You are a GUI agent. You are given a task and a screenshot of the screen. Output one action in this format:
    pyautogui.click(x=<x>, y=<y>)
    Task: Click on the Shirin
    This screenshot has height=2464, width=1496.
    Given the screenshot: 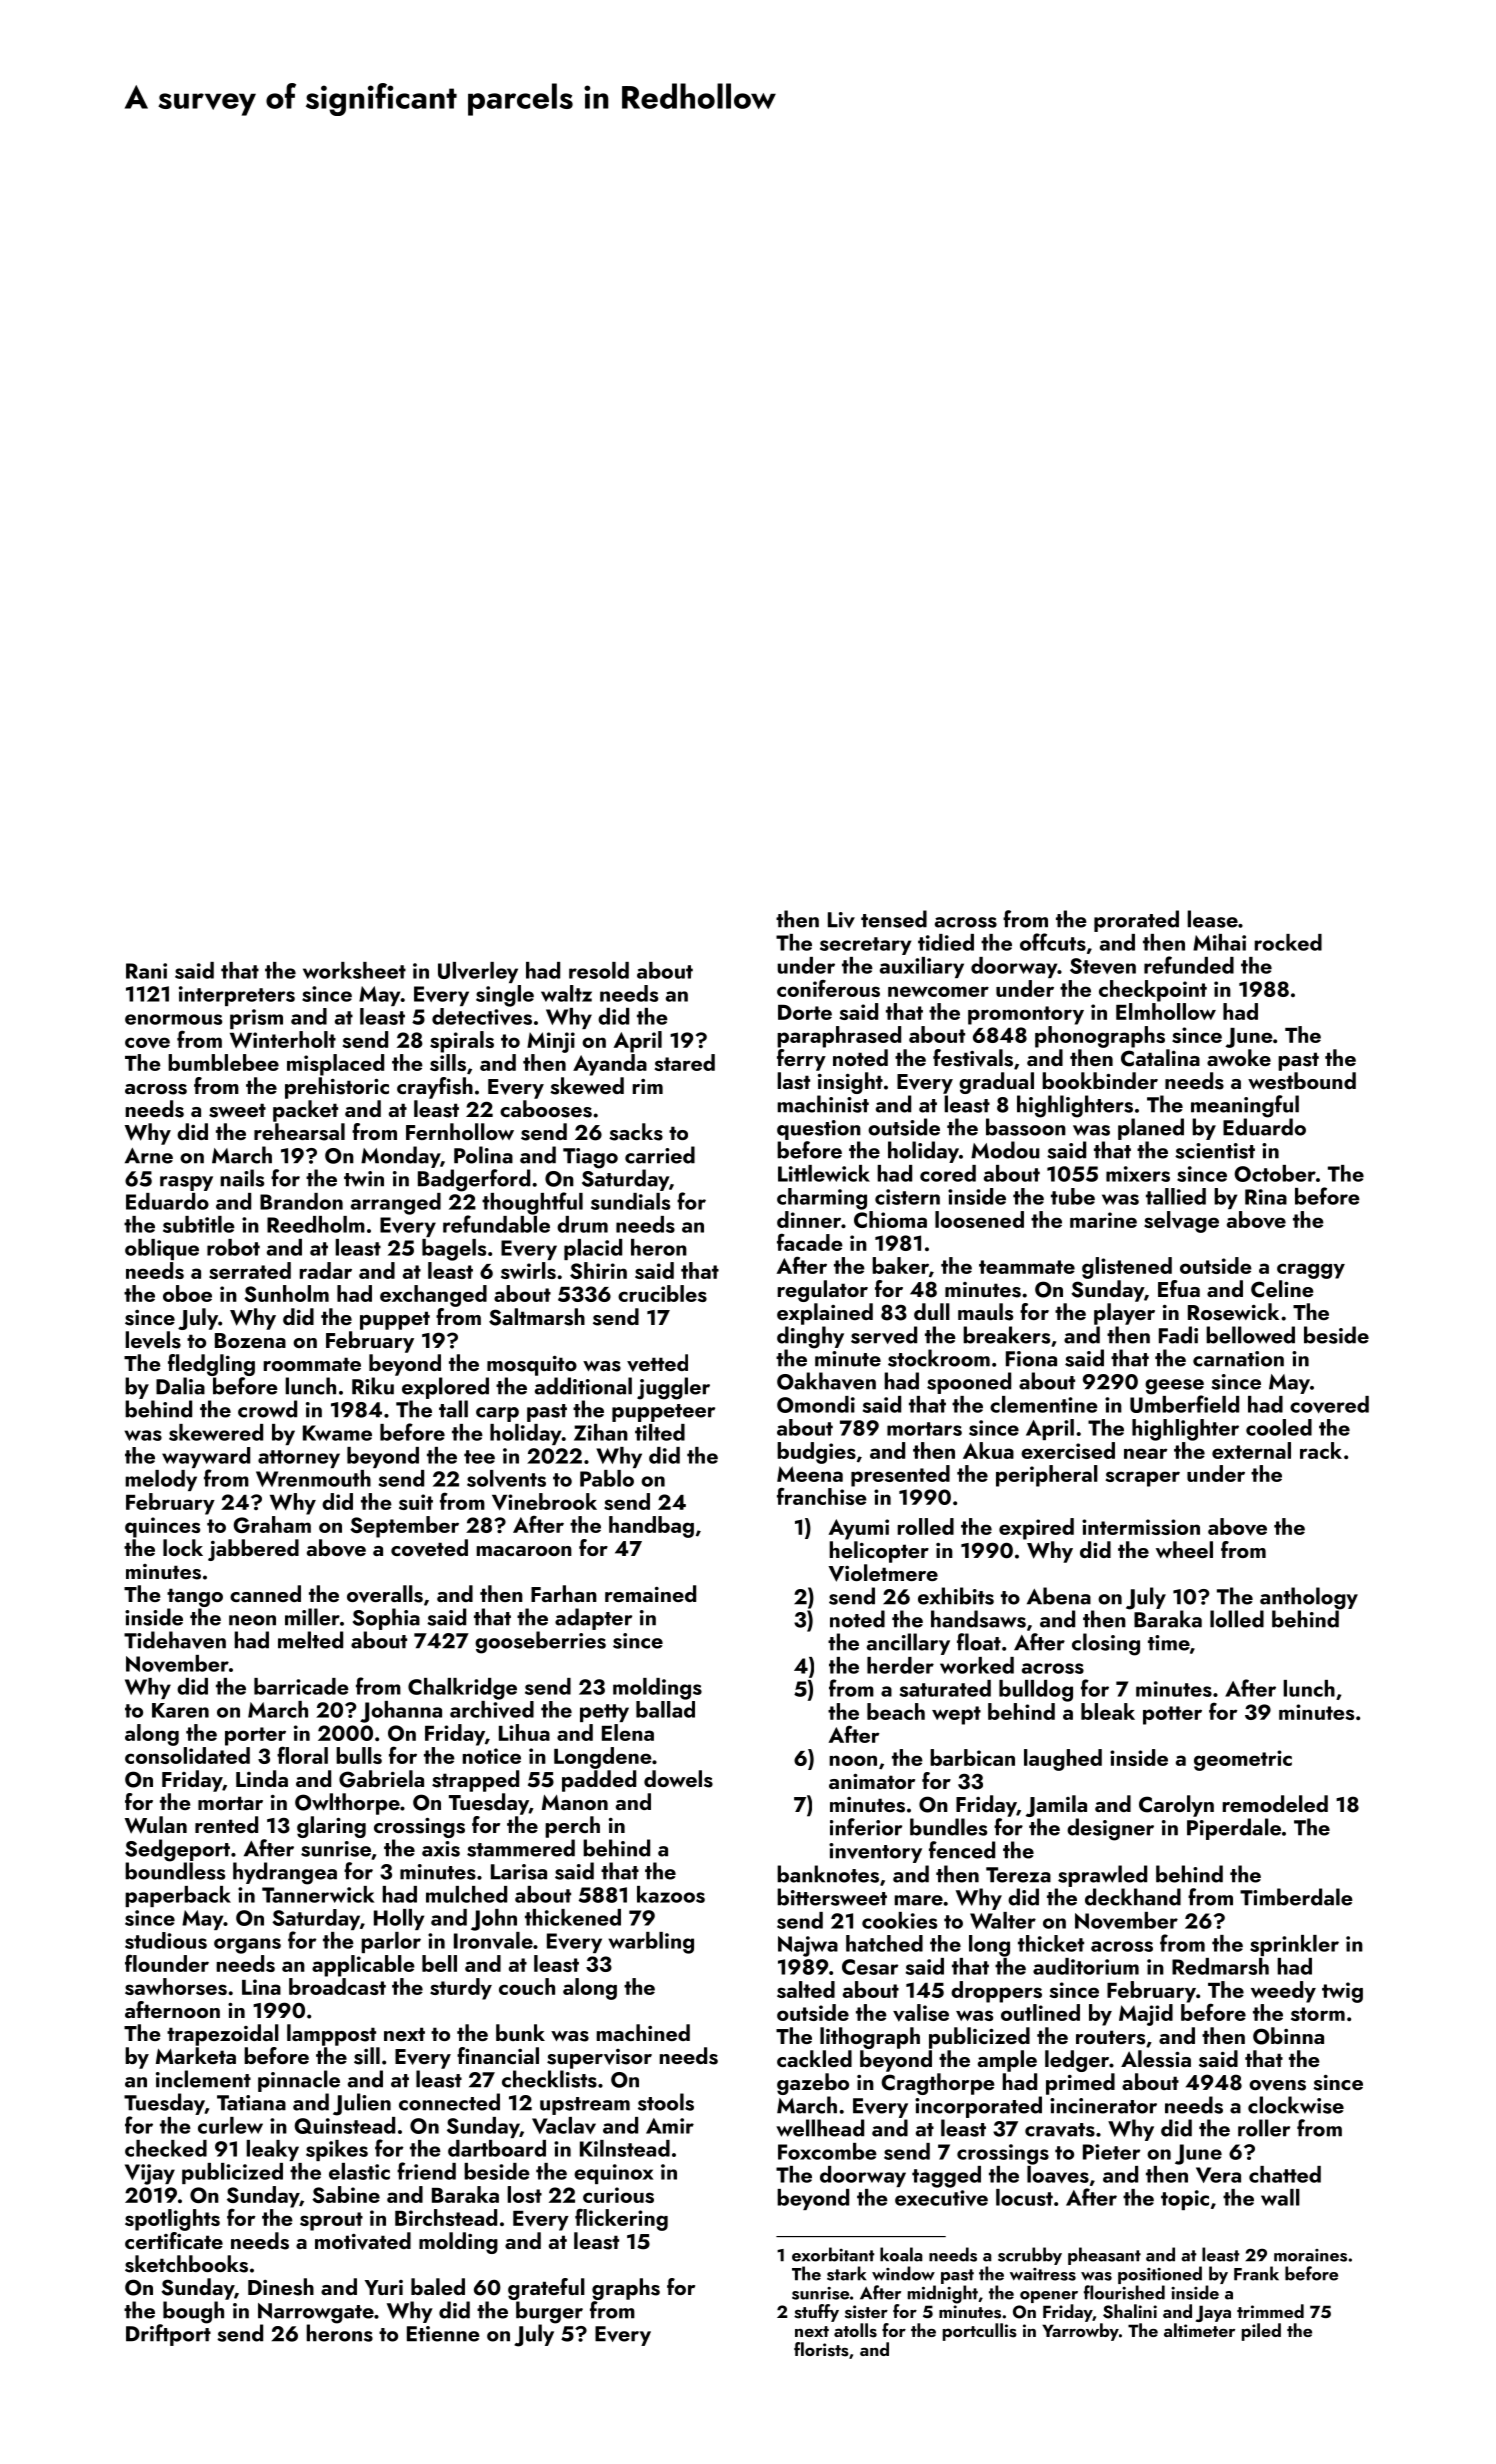 What is the action you would take?
    pyautogui.click(x=598, y=1270)
